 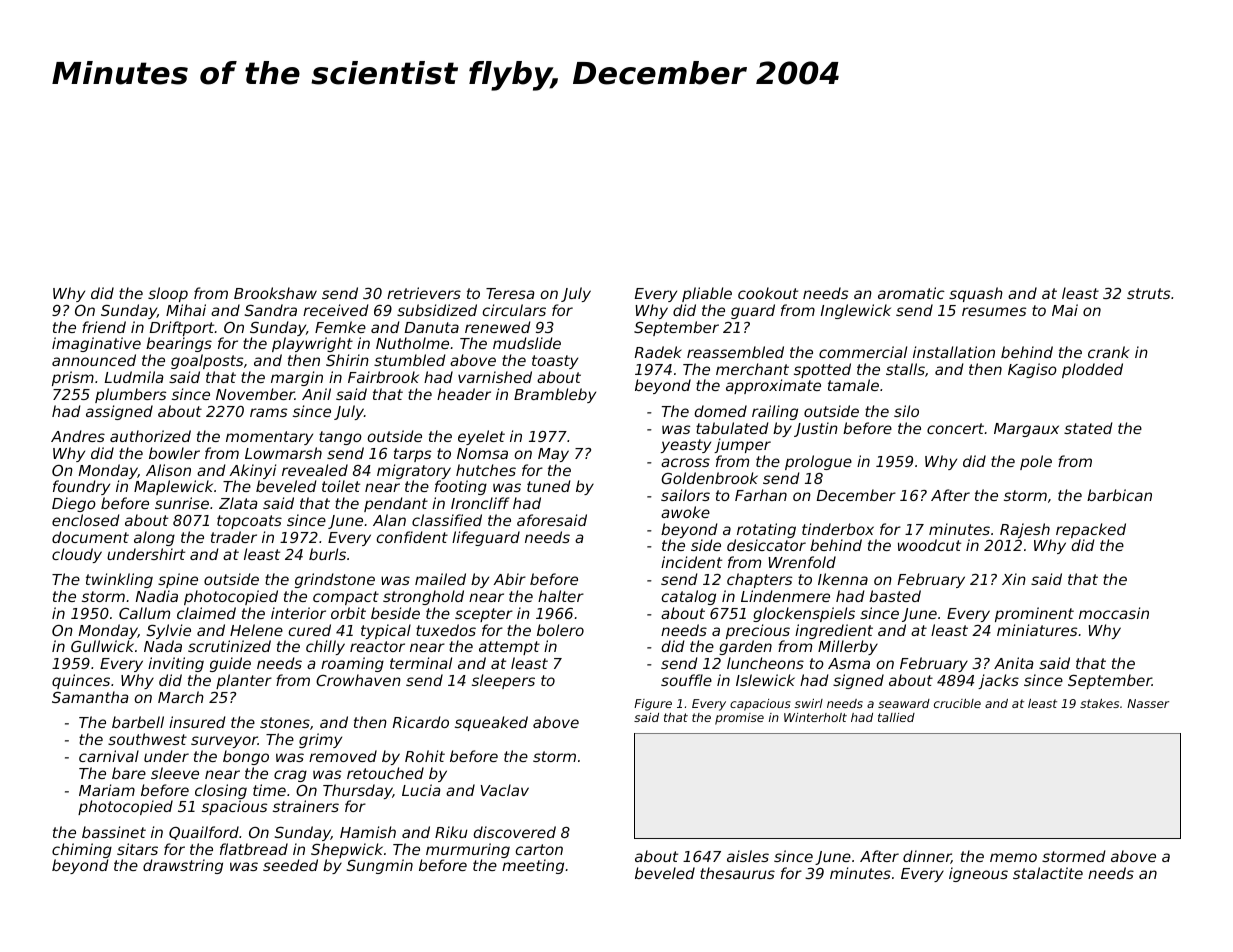 What do you see at coordinates (505, 790) in the image?
I see `Vaclav` at bounding box center [505, 790].
